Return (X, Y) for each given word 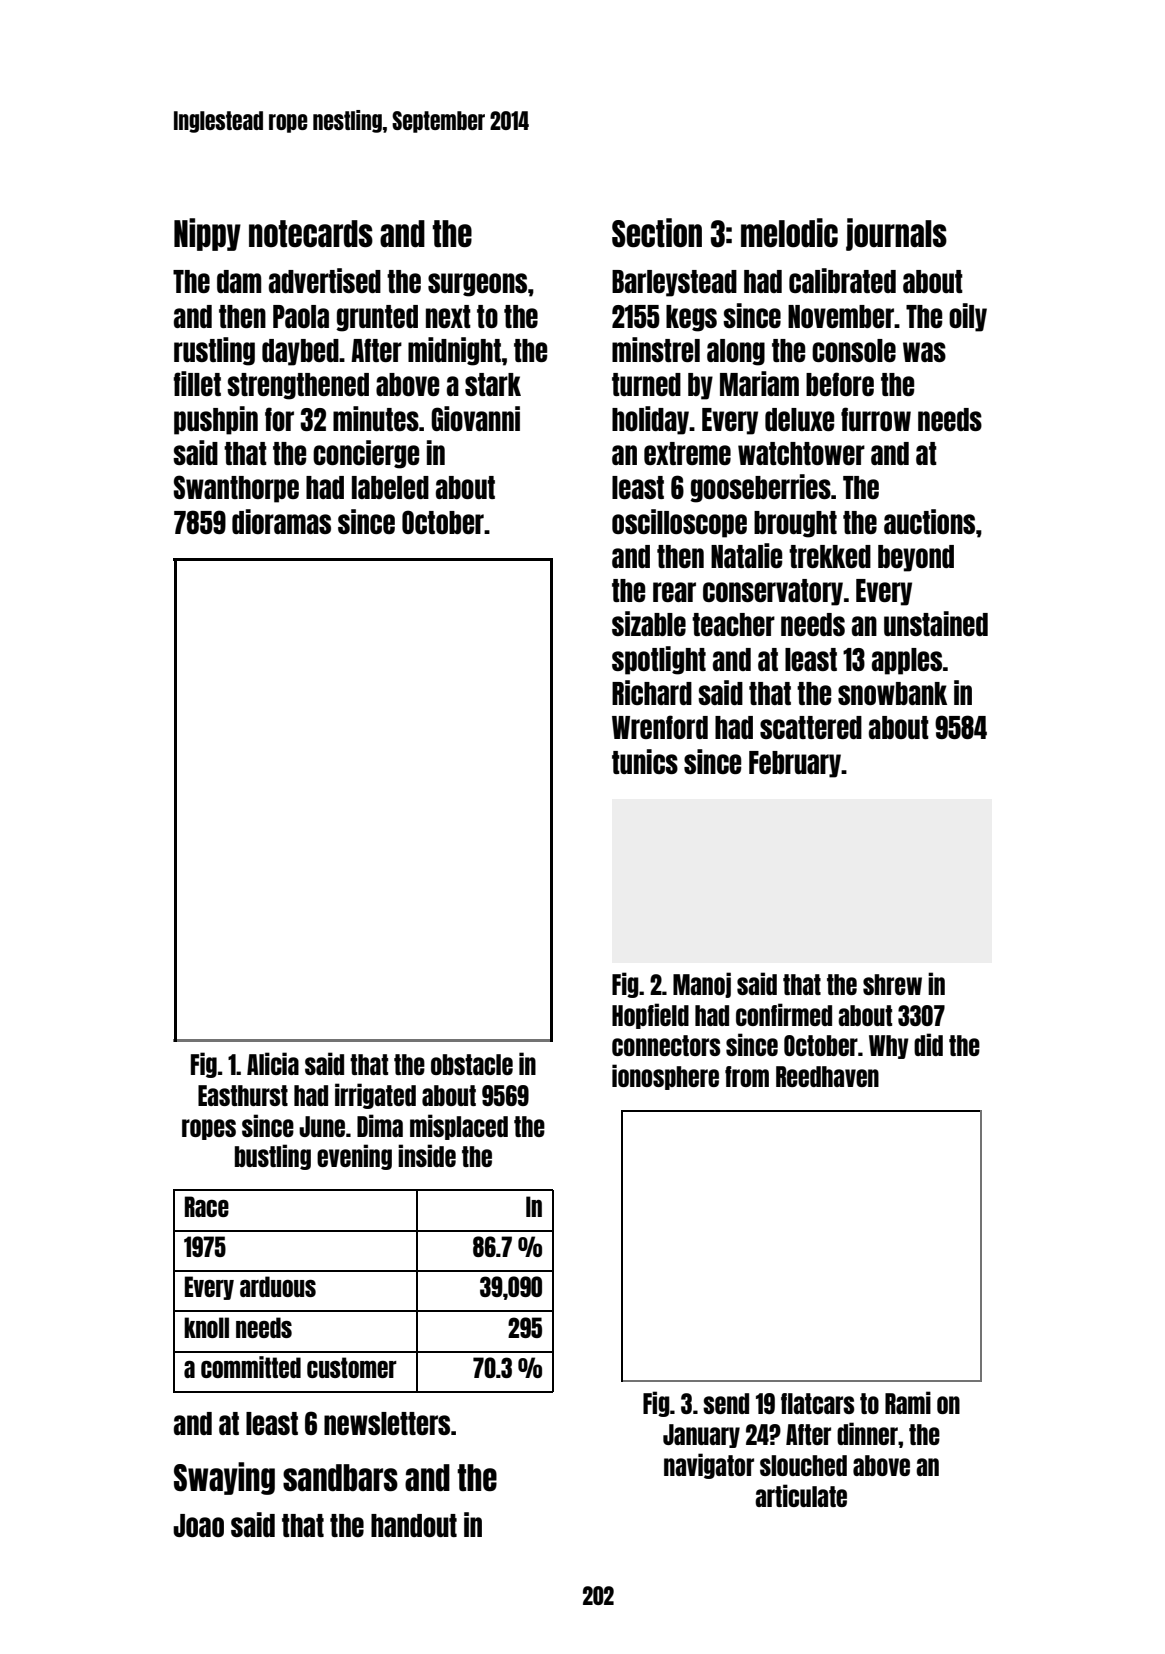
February (795, 764)
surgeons (477, 285)
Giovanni (475, 418)
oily (968, 317)
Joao (198, 1525)
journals (896, 234)
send (726, 1403)
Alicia (273, 1063)
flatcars (817, 1403)
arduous (278, 1286)
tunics (645, 761)
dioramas (281, 521)
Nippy (207, 234)
